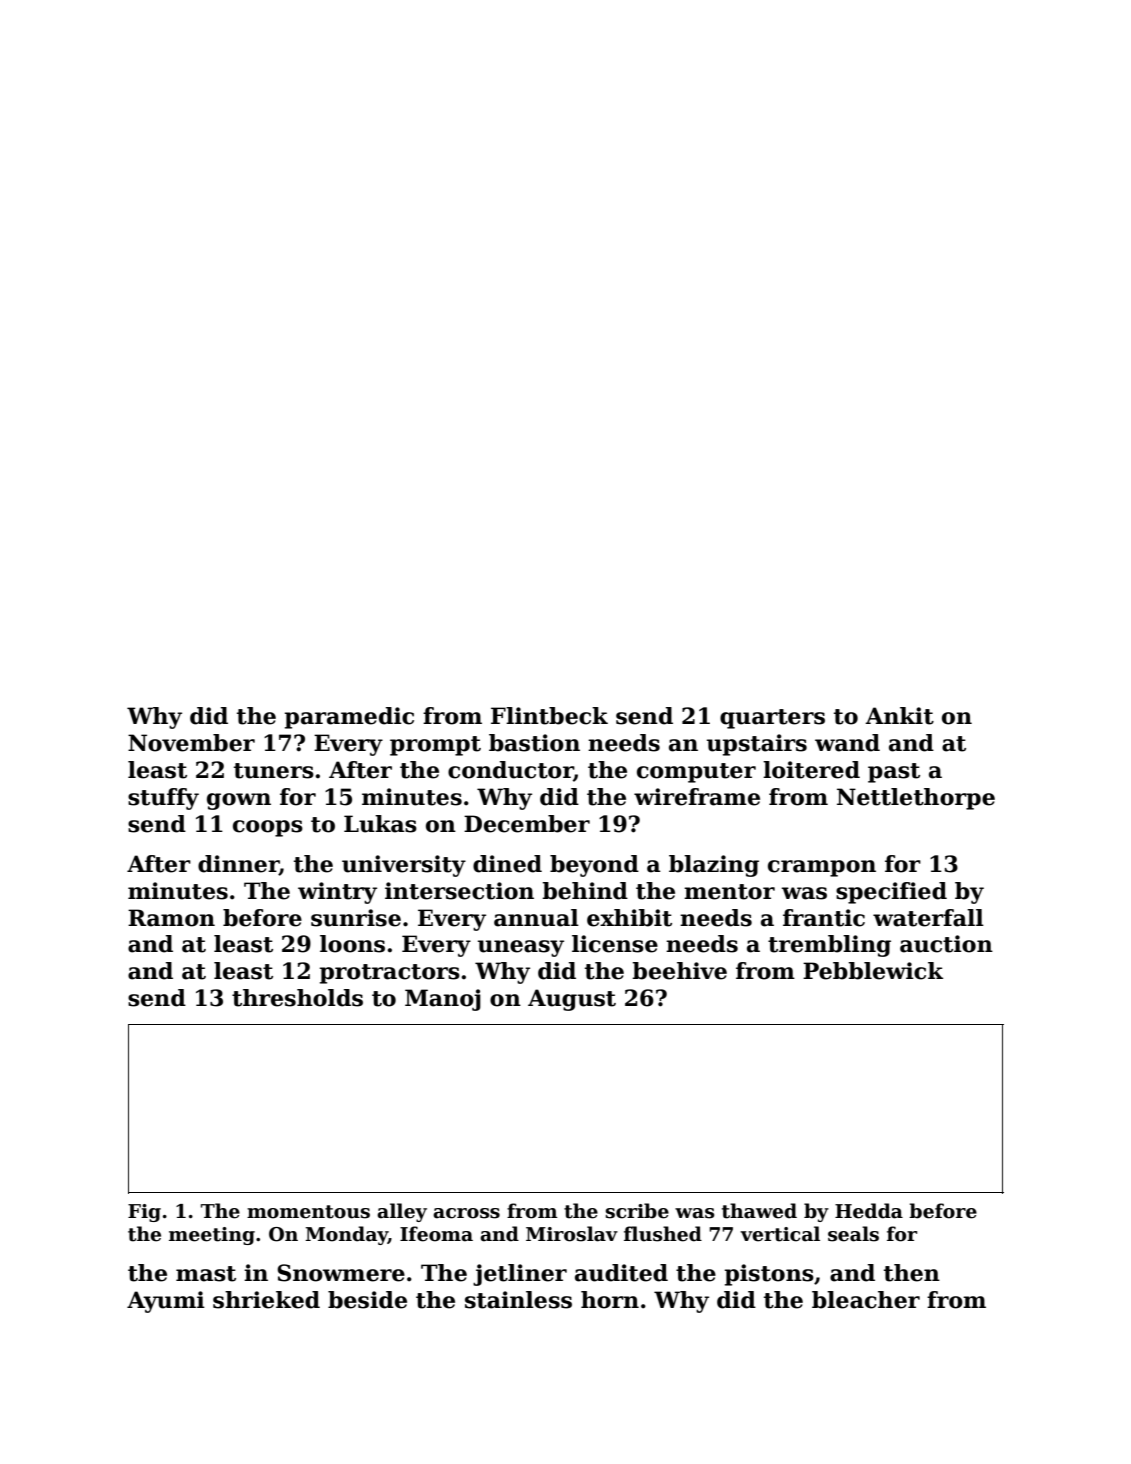  Describe the element at coordinates (349, 718) in the page. I see `paramedic` at that location.
